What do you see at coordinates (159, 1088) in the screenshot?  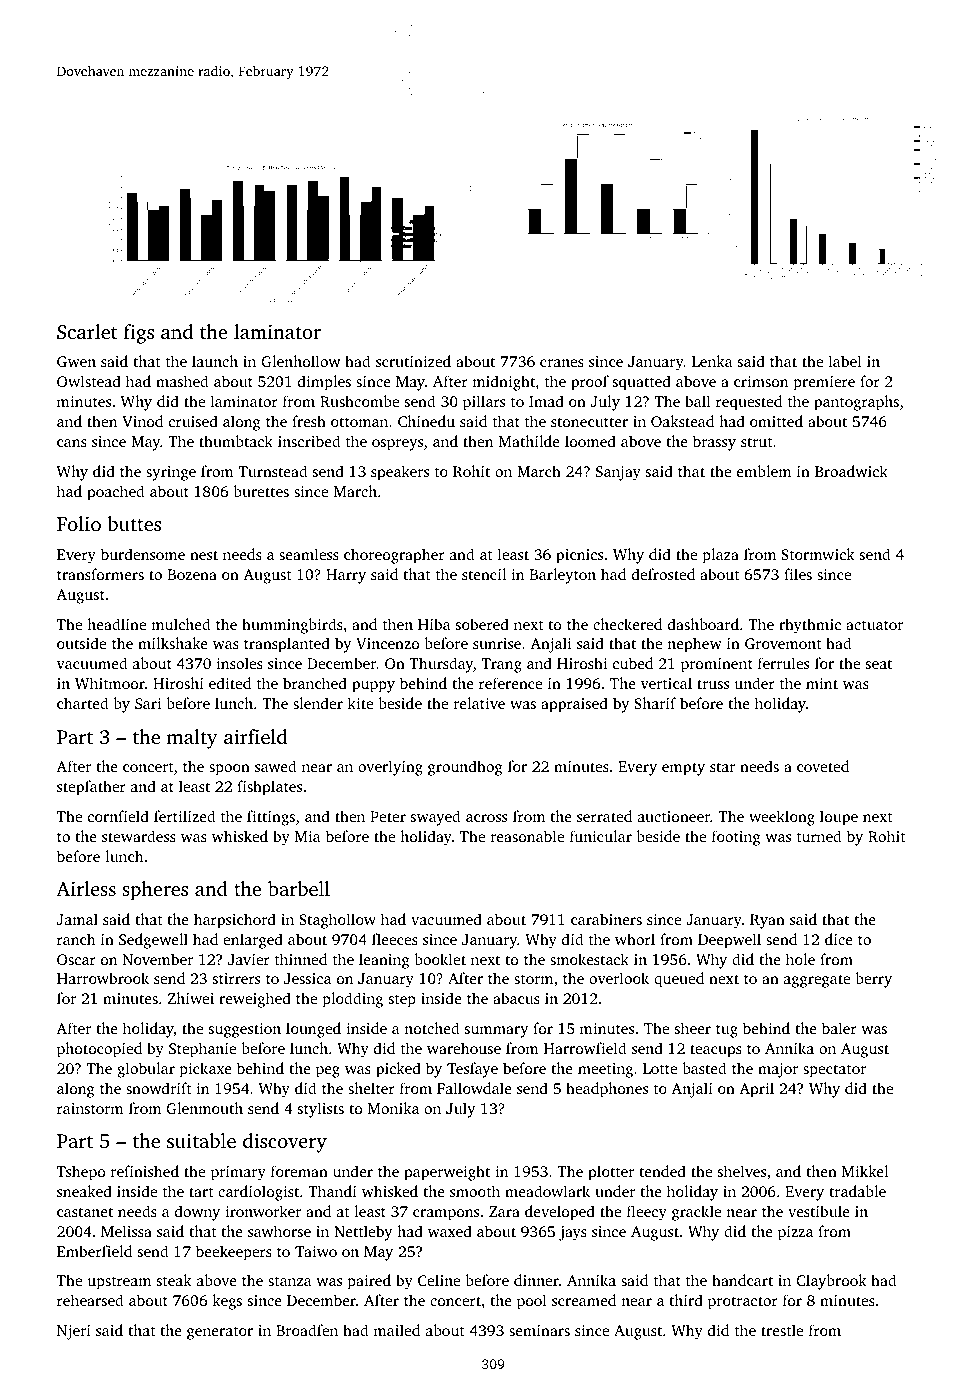 I see `snowdrift` at bounding box center [159, 1088].
